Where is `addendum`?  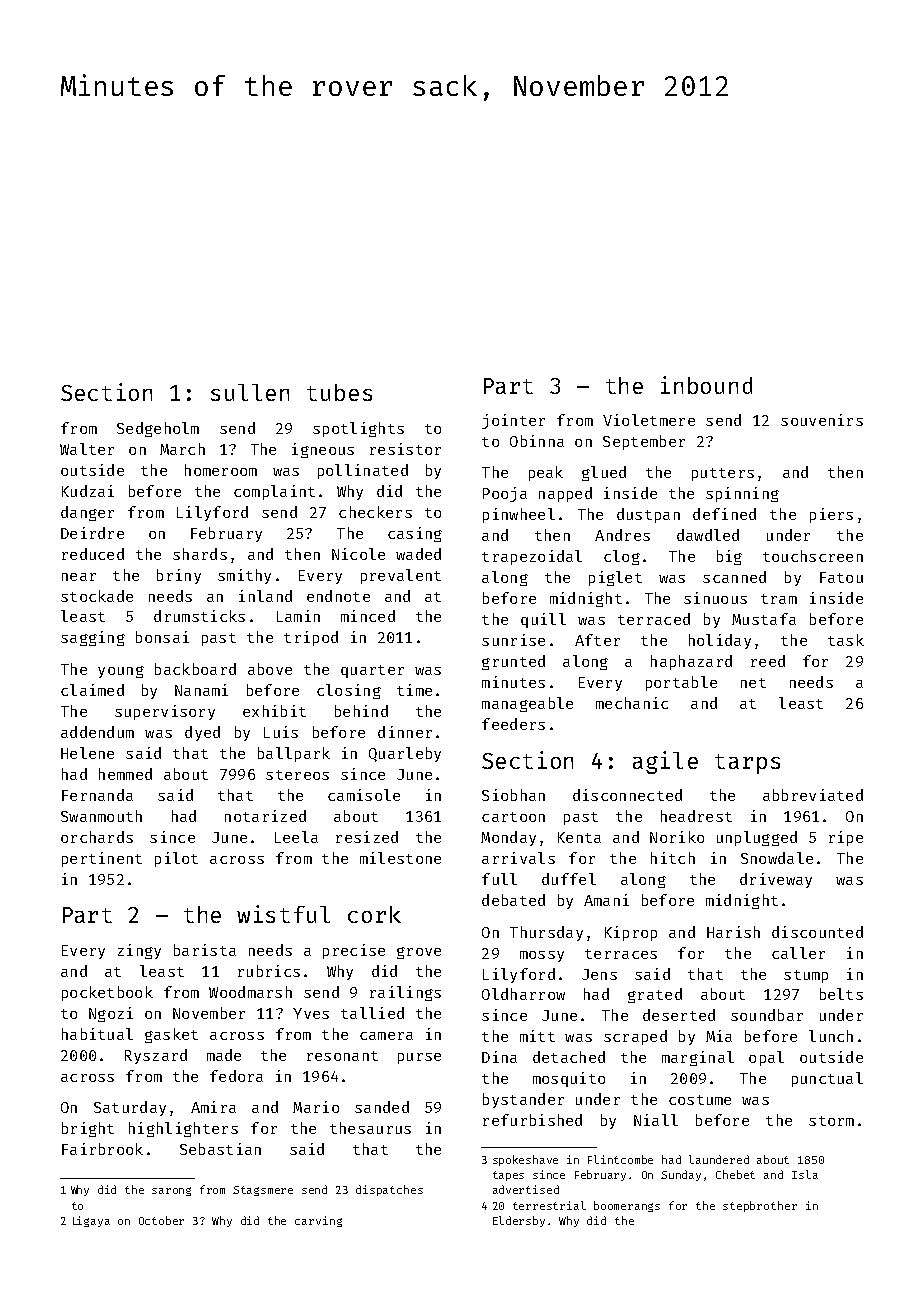
addendum is located at coordinates (97, 732).
